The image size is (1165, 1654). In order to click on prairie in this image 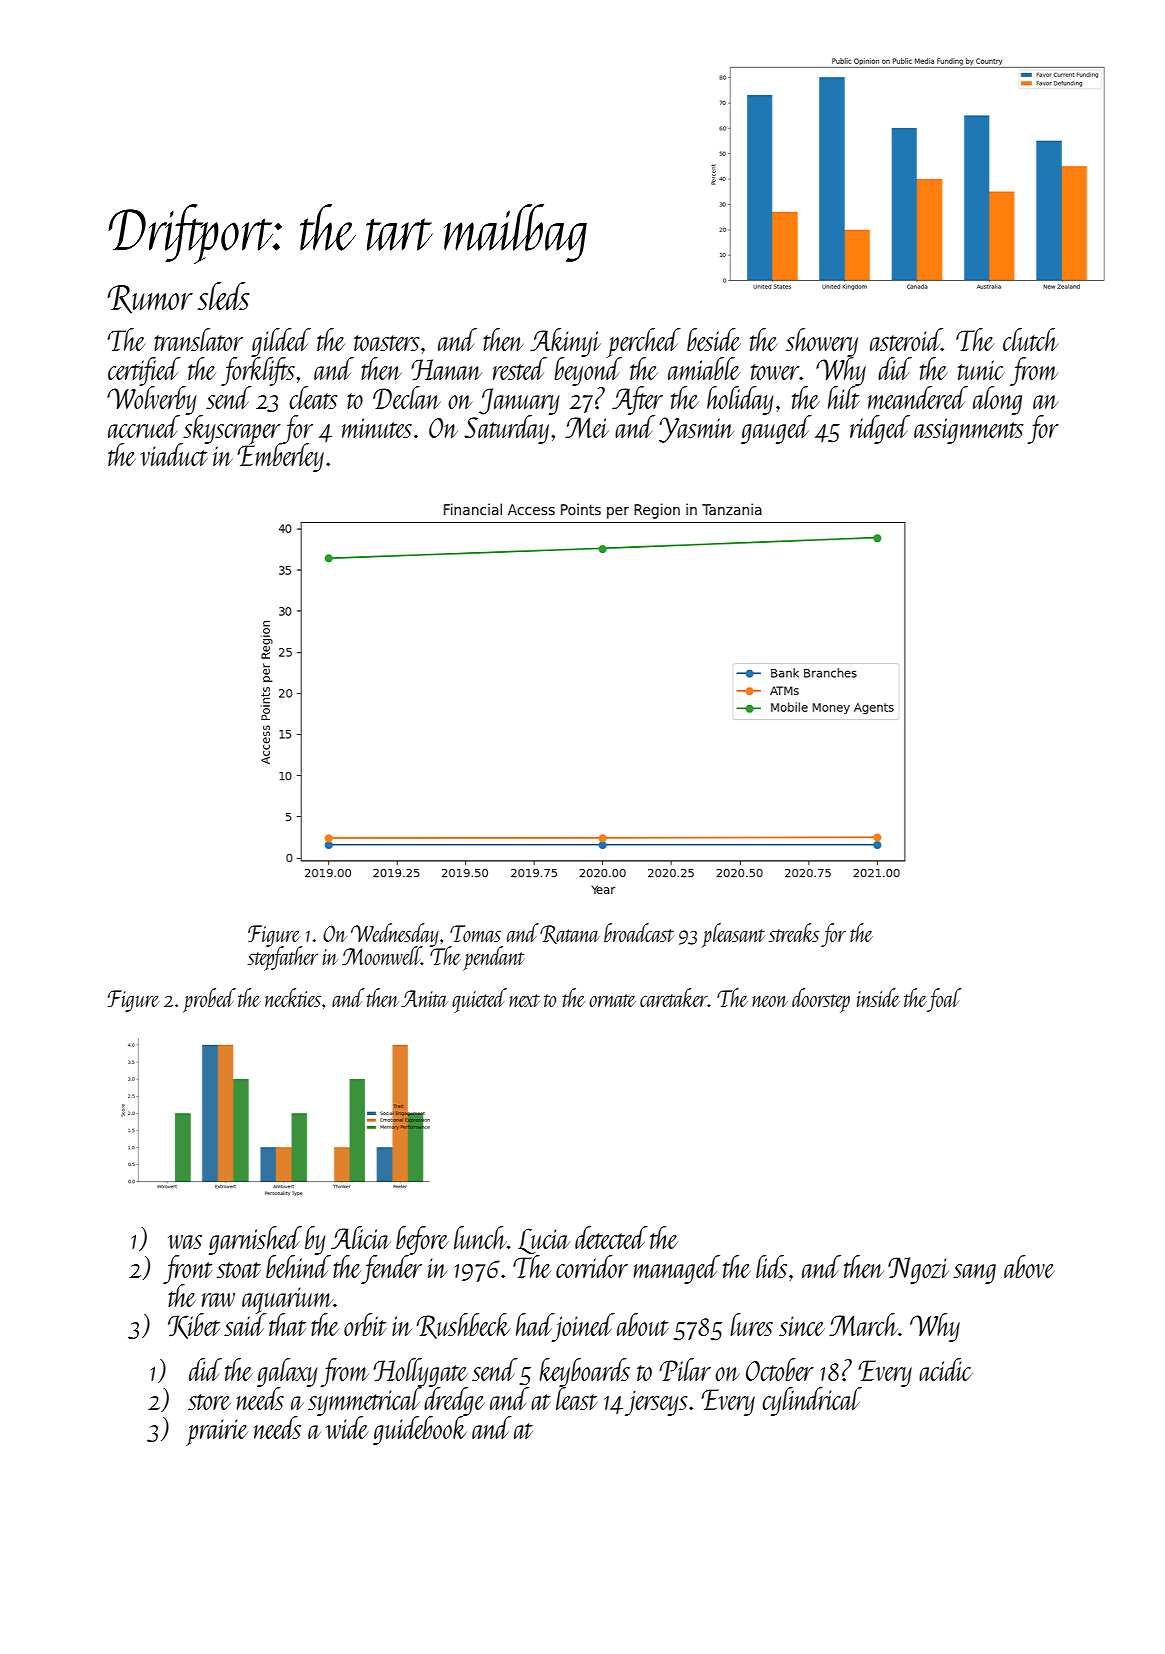, I will do `click(217, 1432)`.
